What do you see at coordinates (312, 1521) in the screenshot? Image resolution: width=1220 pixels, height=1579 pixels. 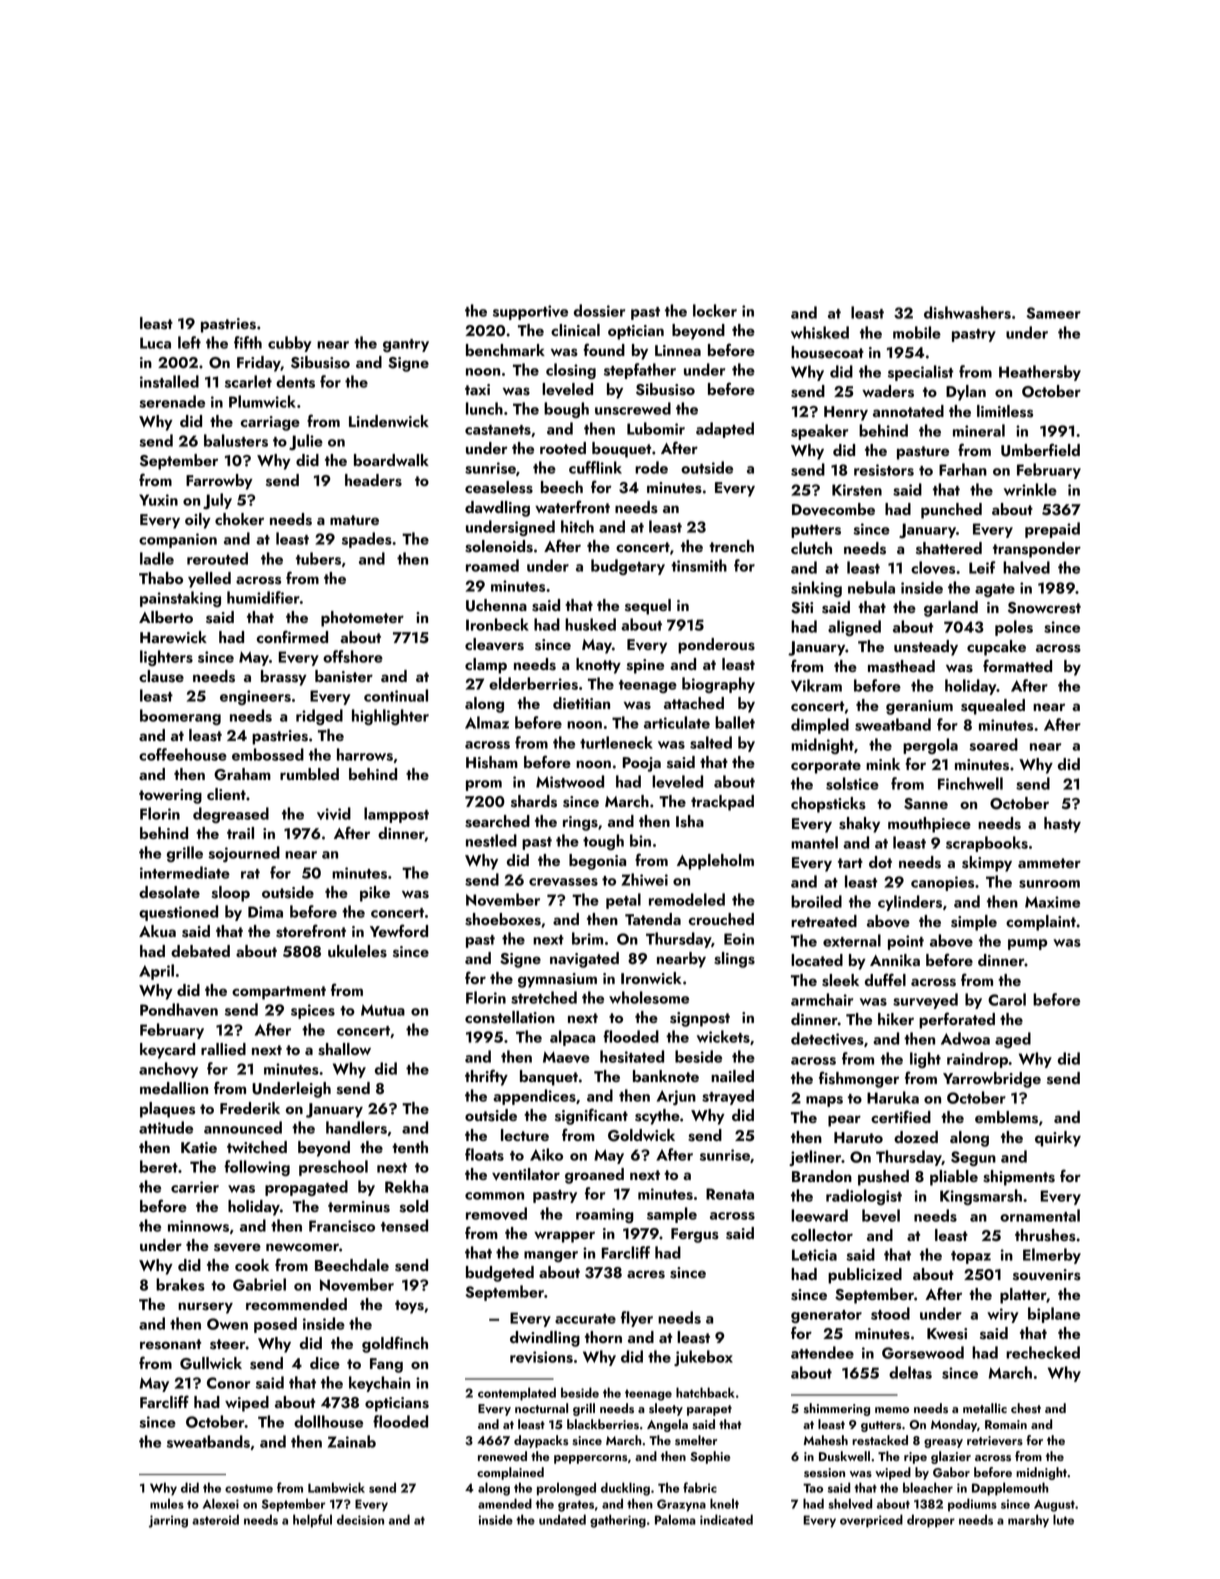 I see `helpful` at bounding box center [312, 1521].
